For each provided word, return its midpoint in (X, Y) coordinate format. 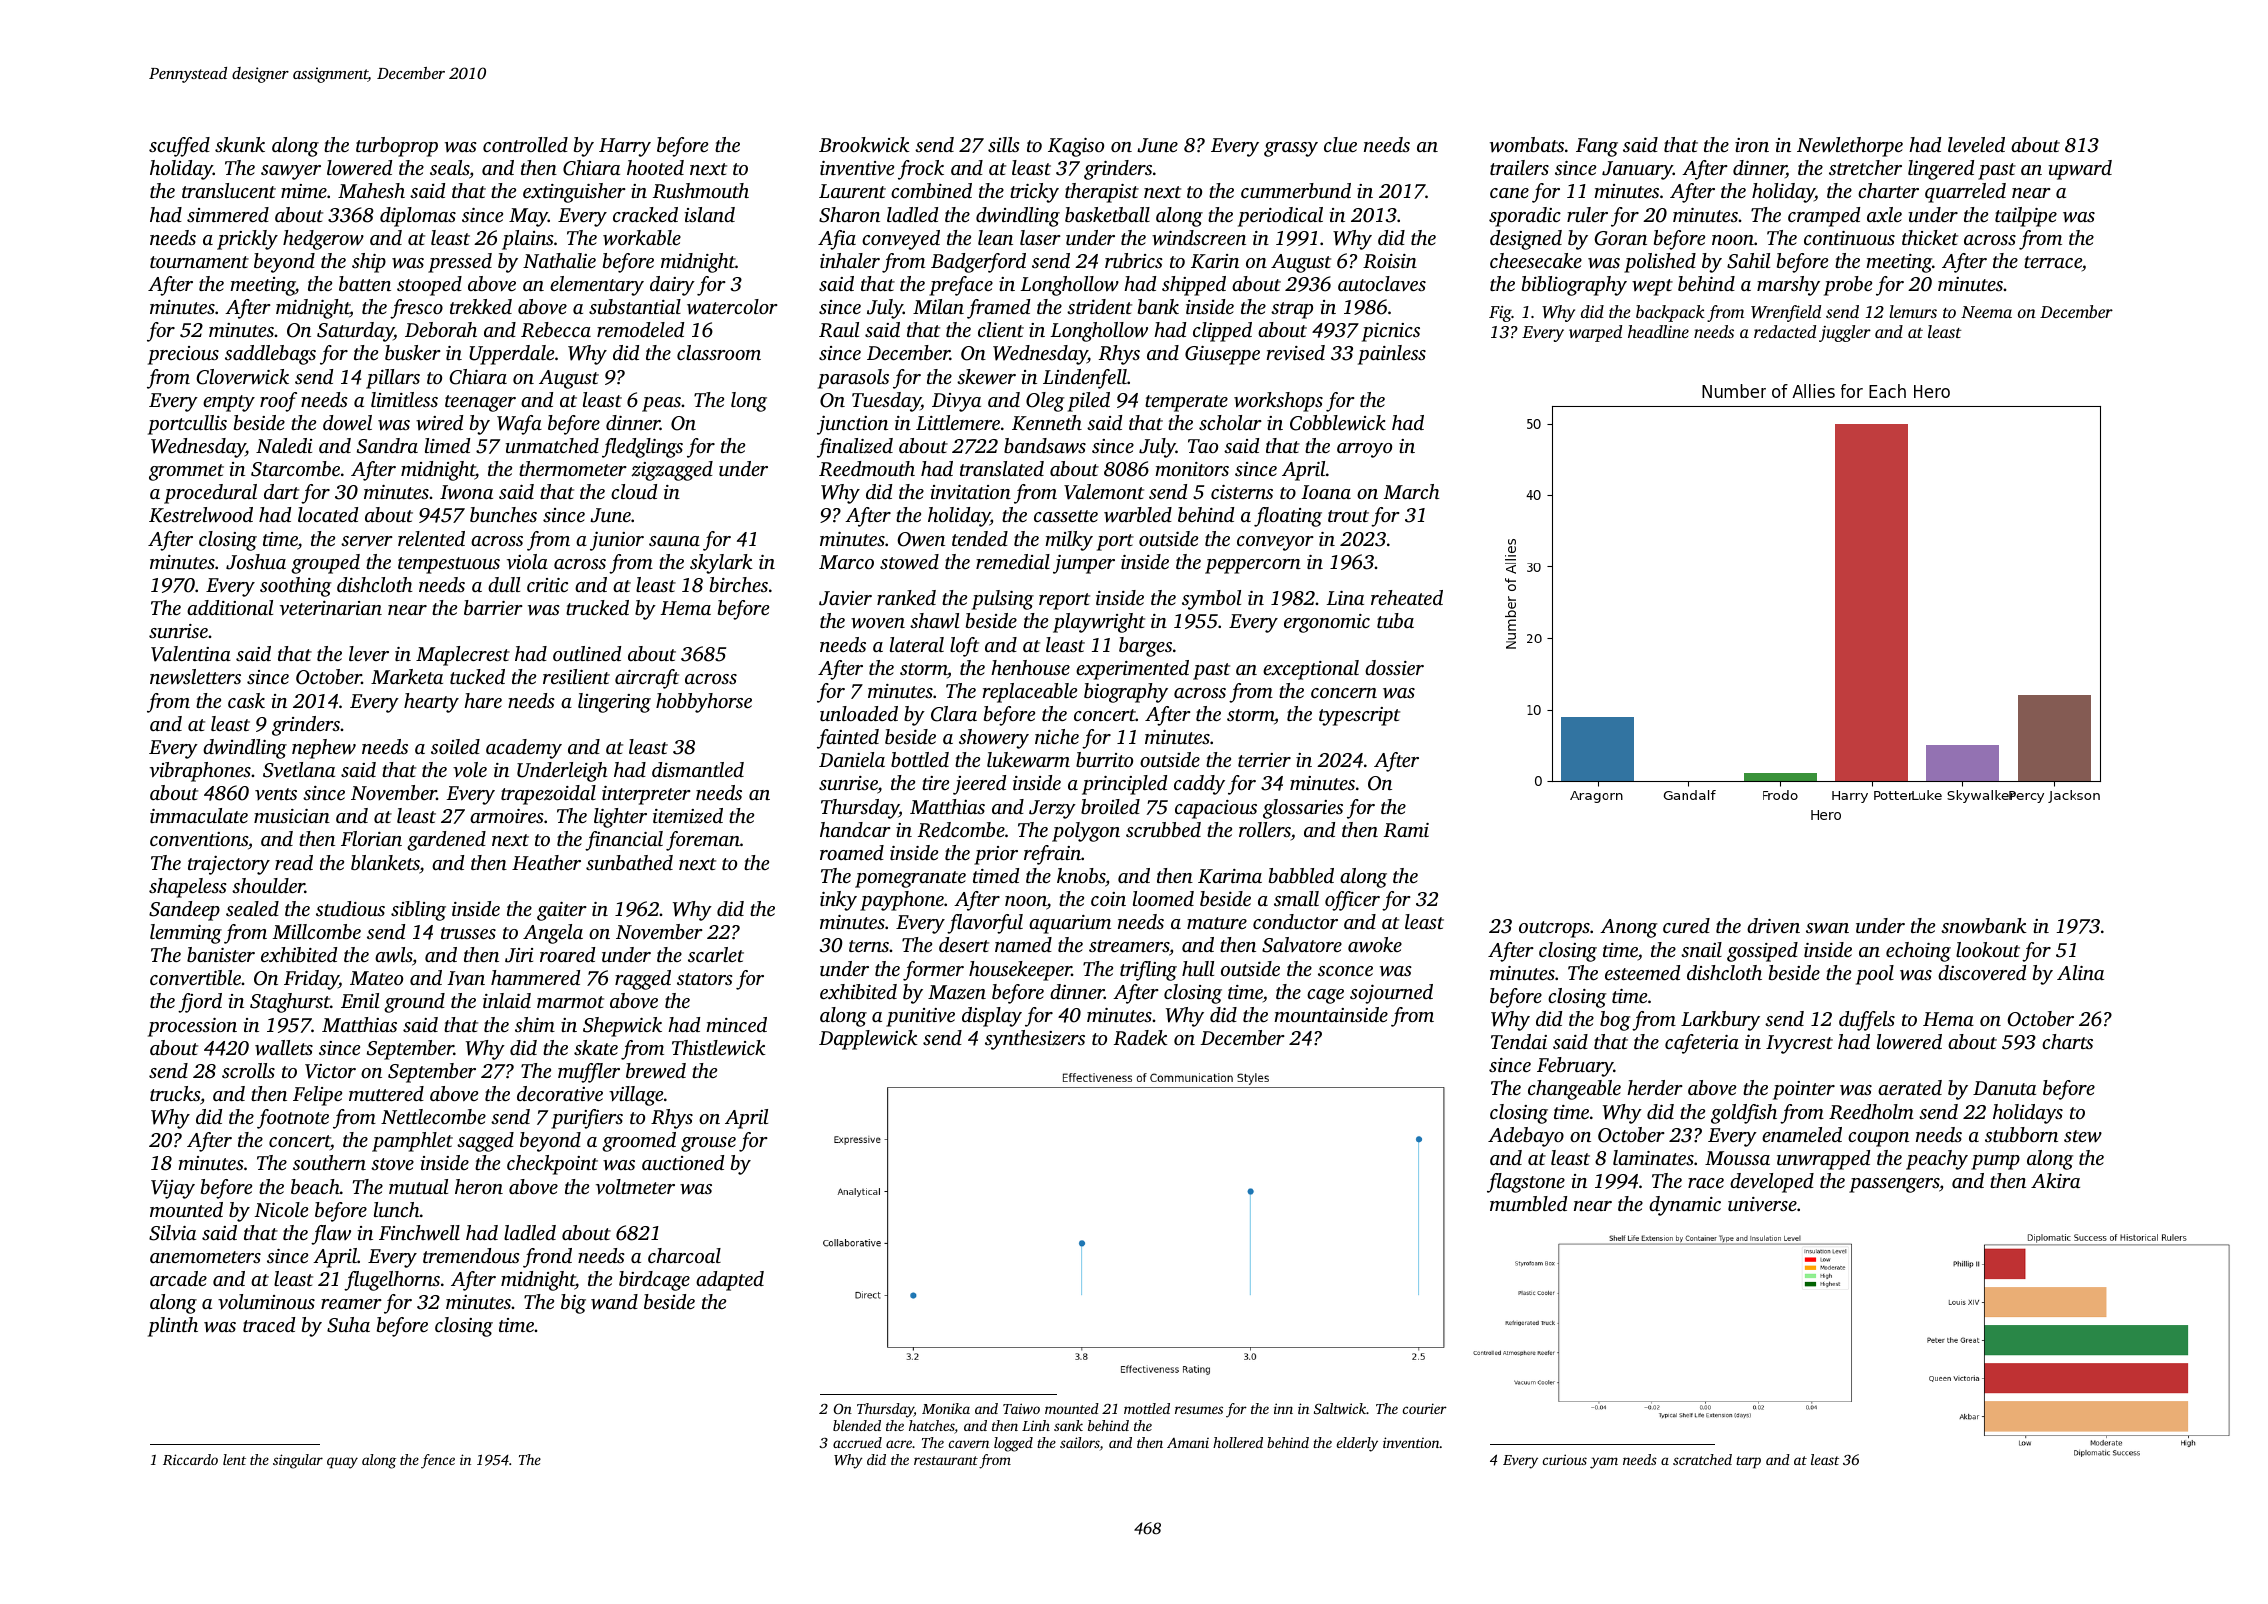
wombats (1527, 144)
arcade (178, 1278)
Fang (1597, 147)
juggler (1845, 333)
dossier (1394, 667)
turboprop (397, 147)
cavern (969, 1444)
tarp (1748, 1462)
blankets (385, 864)
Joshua (256, 562)
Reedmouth (867, 469)
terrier (1264, 760)
